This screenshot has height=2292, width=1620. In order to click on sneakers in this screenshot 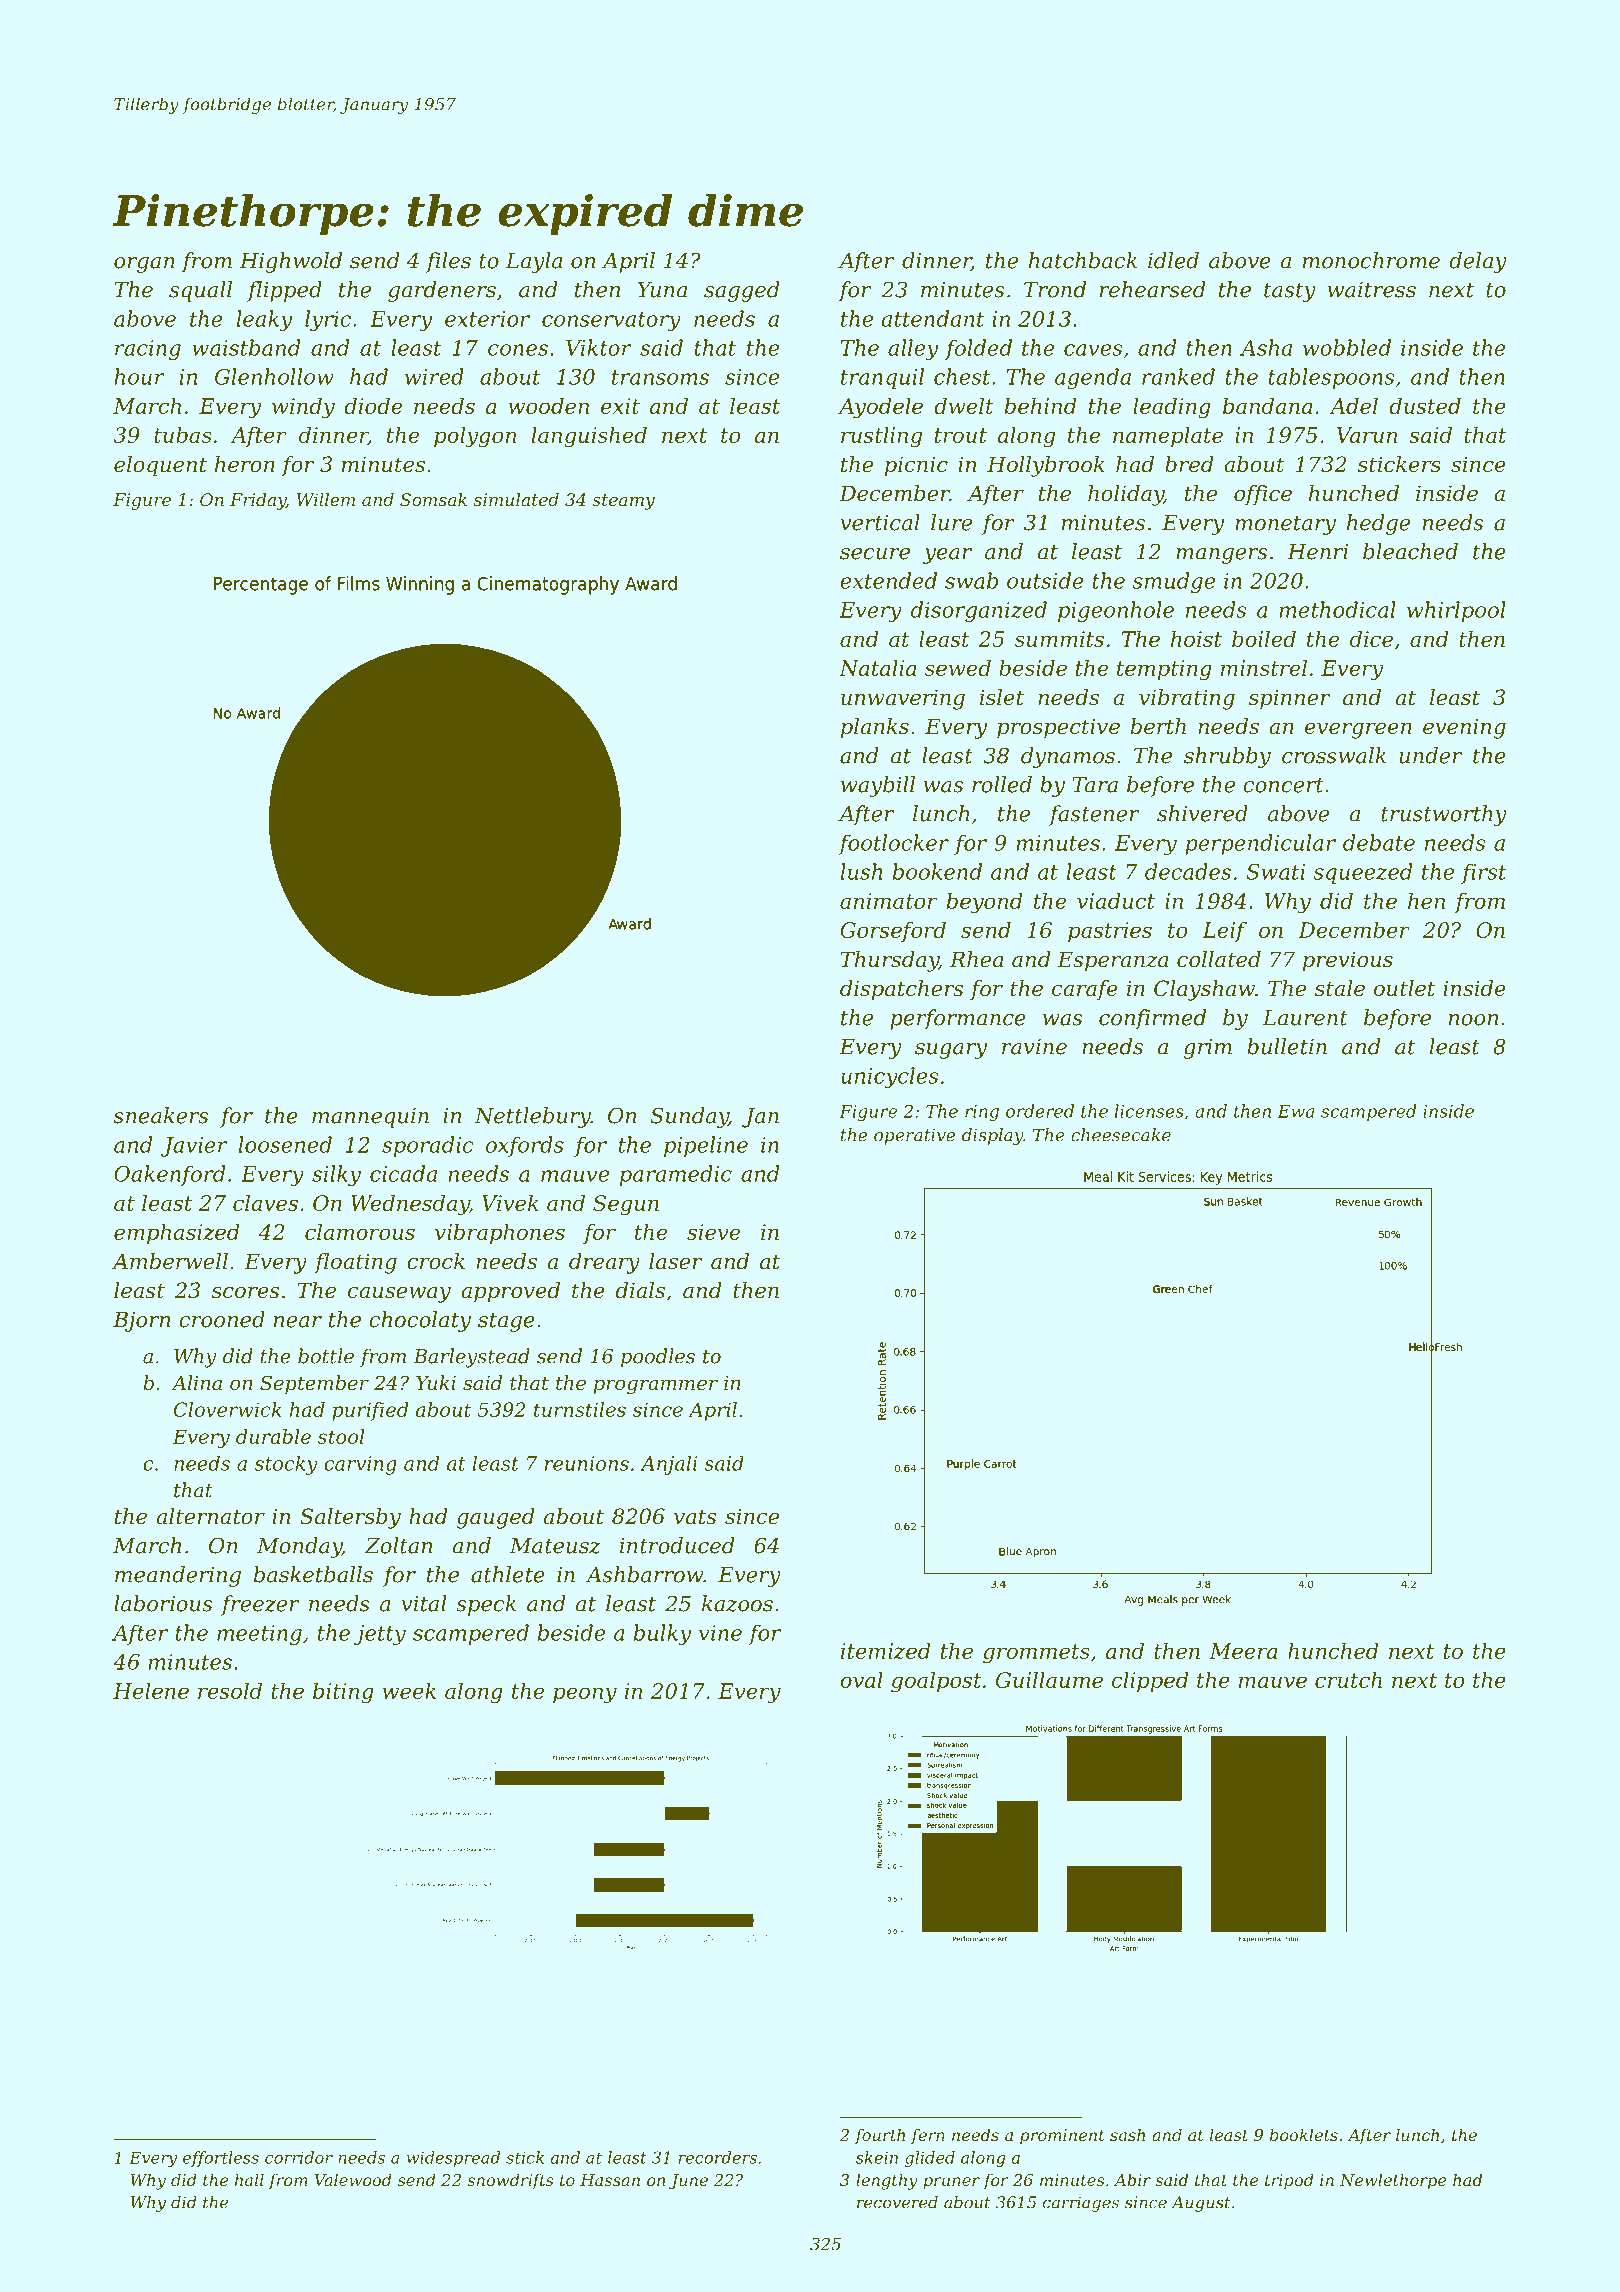, I will do `click(161, 1115)`.
